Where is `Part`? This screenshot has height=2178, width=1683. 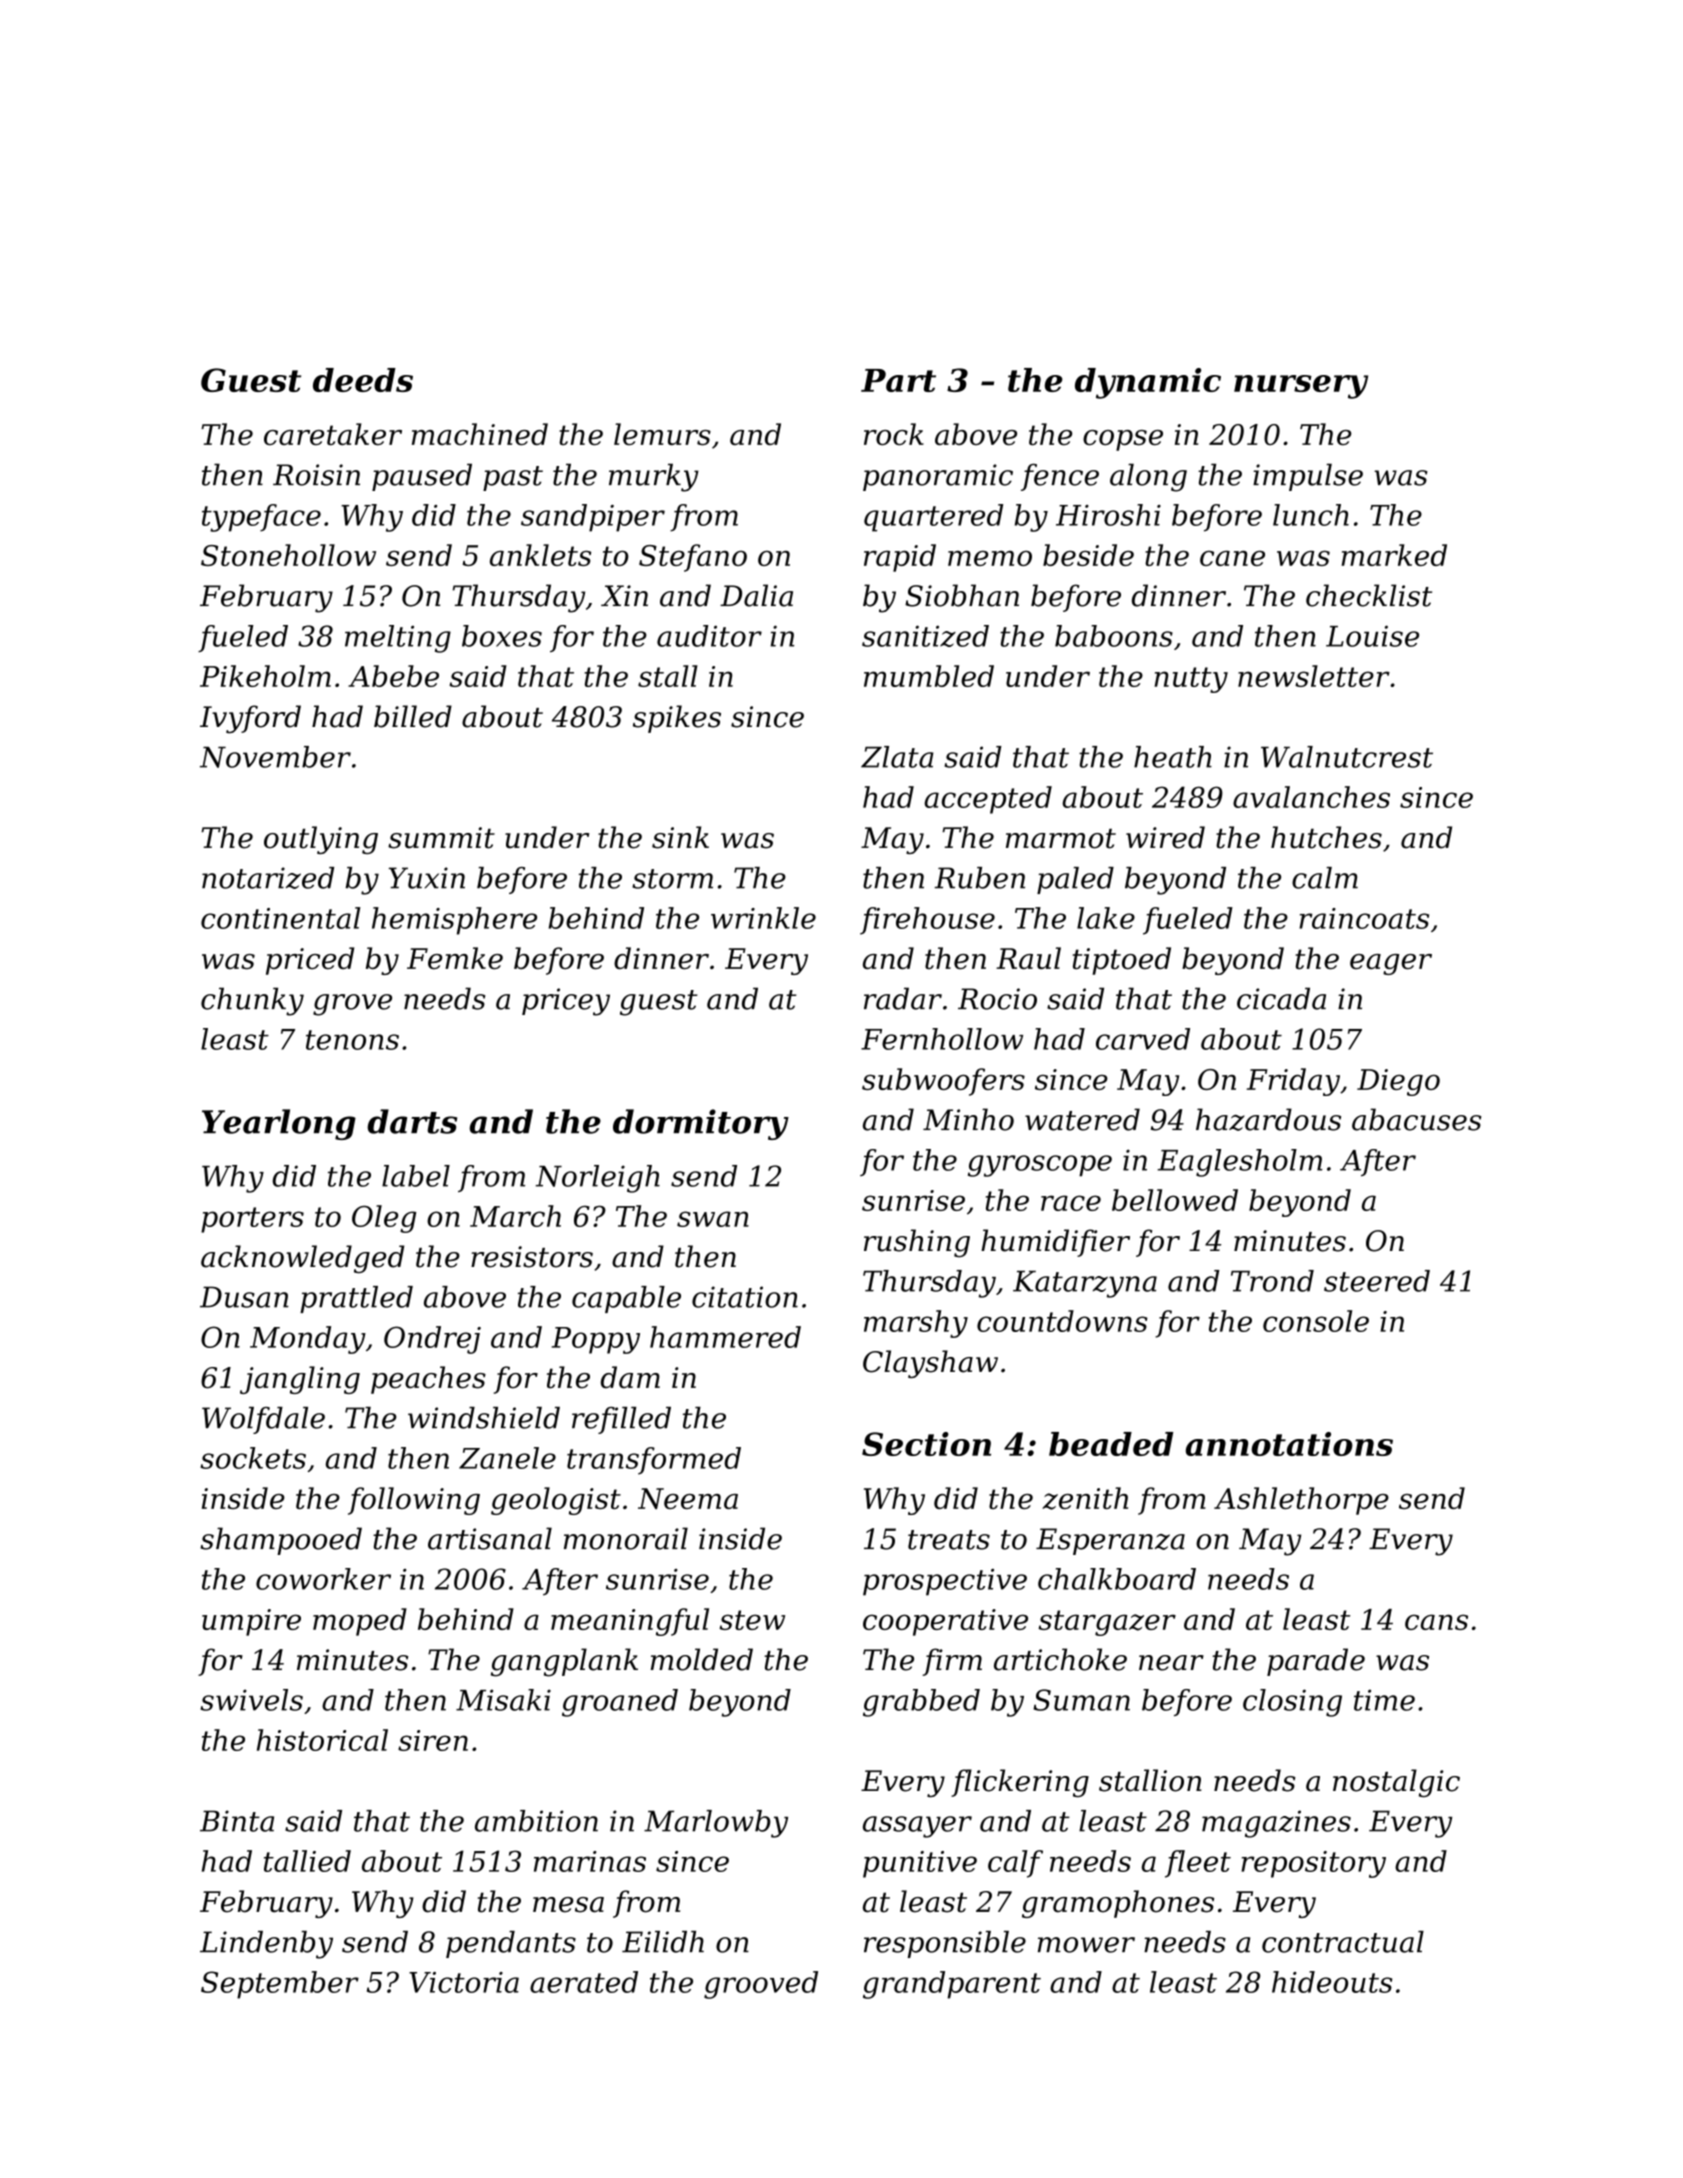
Part is located at coordinates (898, 380).
